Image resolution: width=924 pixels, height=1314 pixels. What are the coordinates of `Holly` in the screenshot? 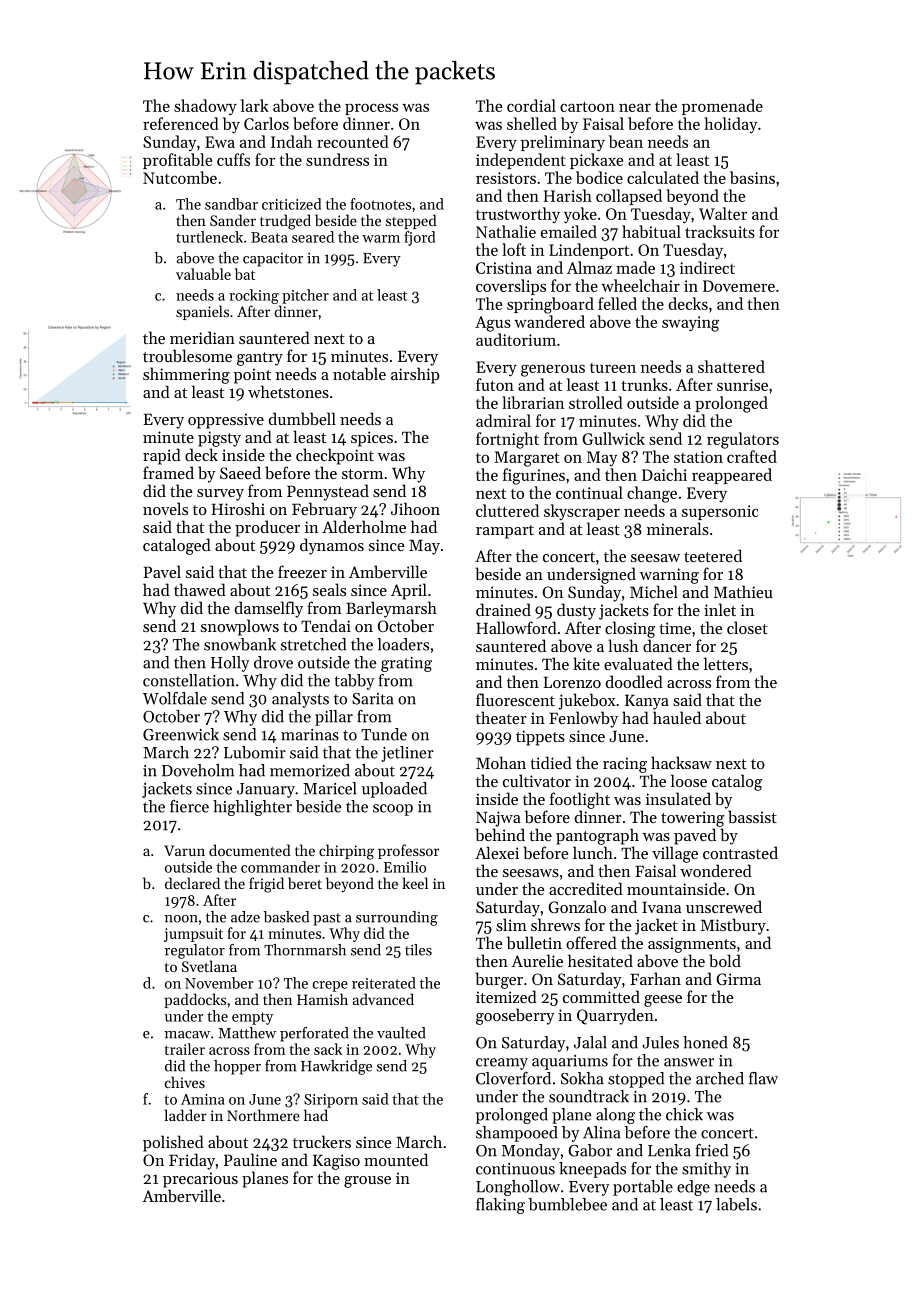 It's located at (230, 664).
